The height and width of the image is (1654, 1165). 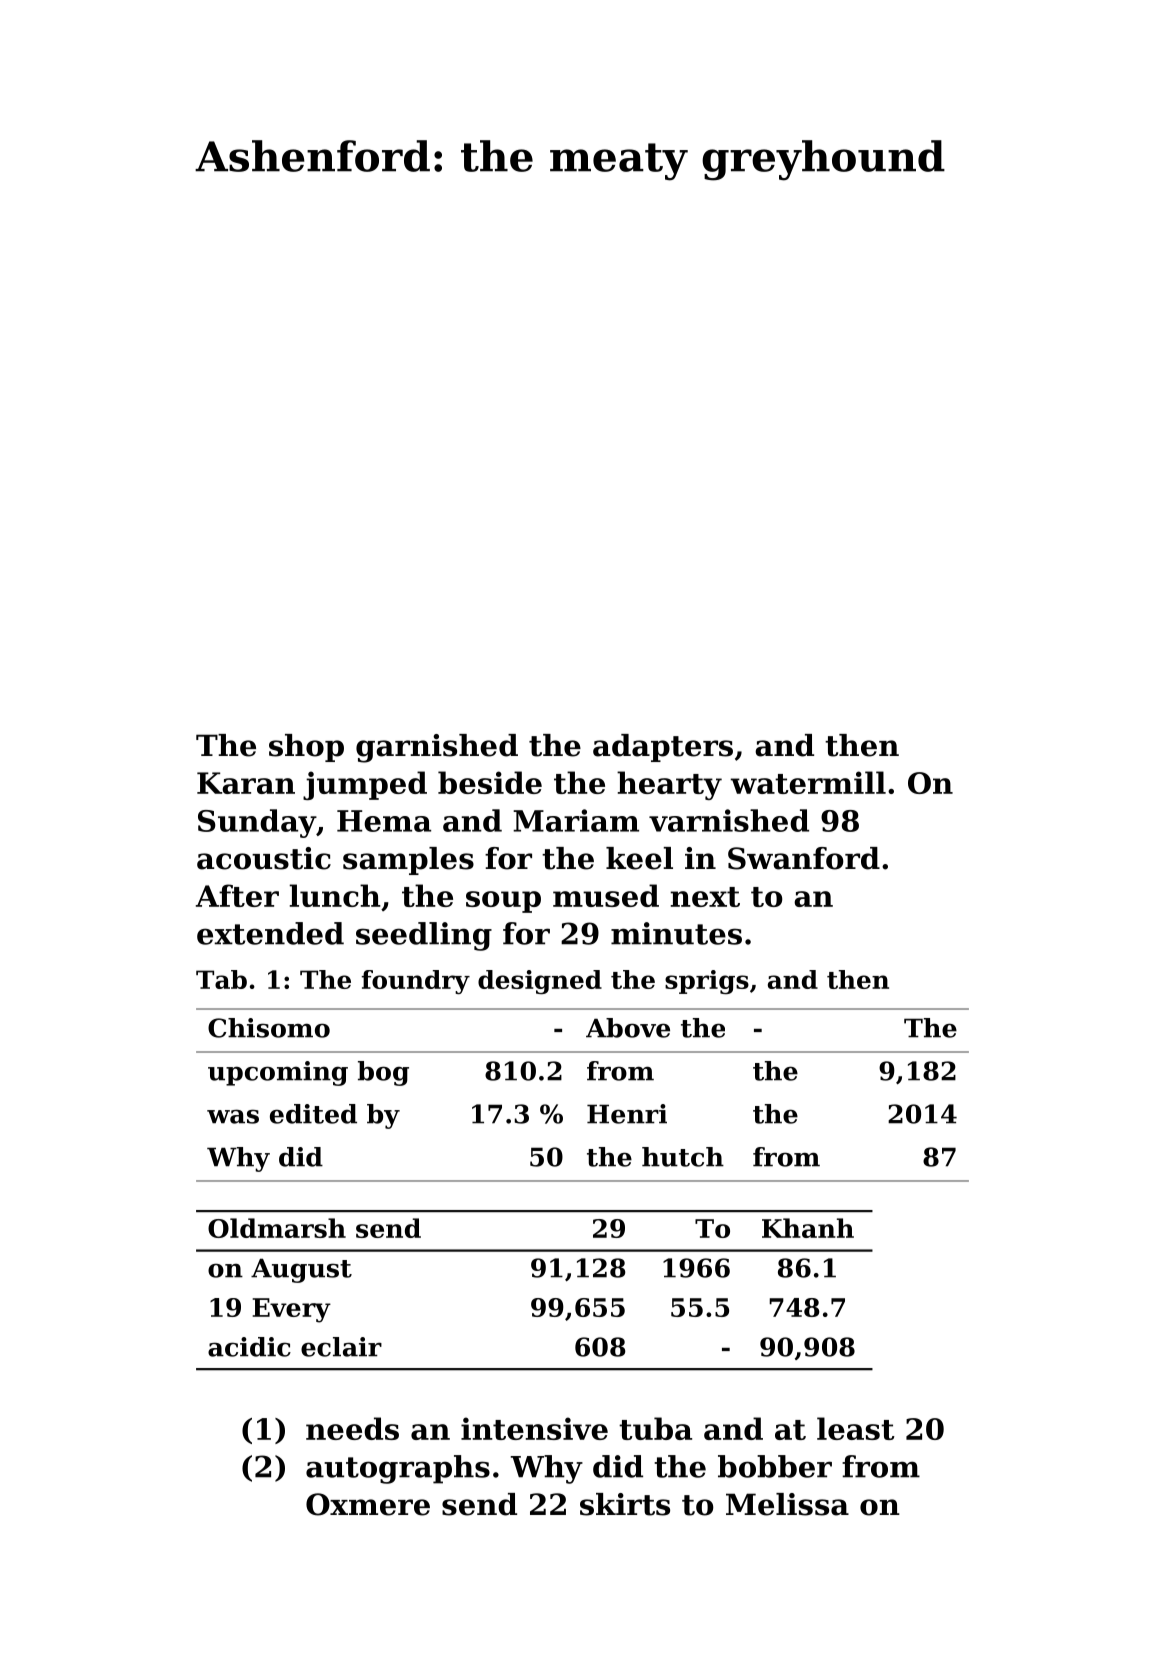 I want to click on edited, so click(x=313, y=1114).
